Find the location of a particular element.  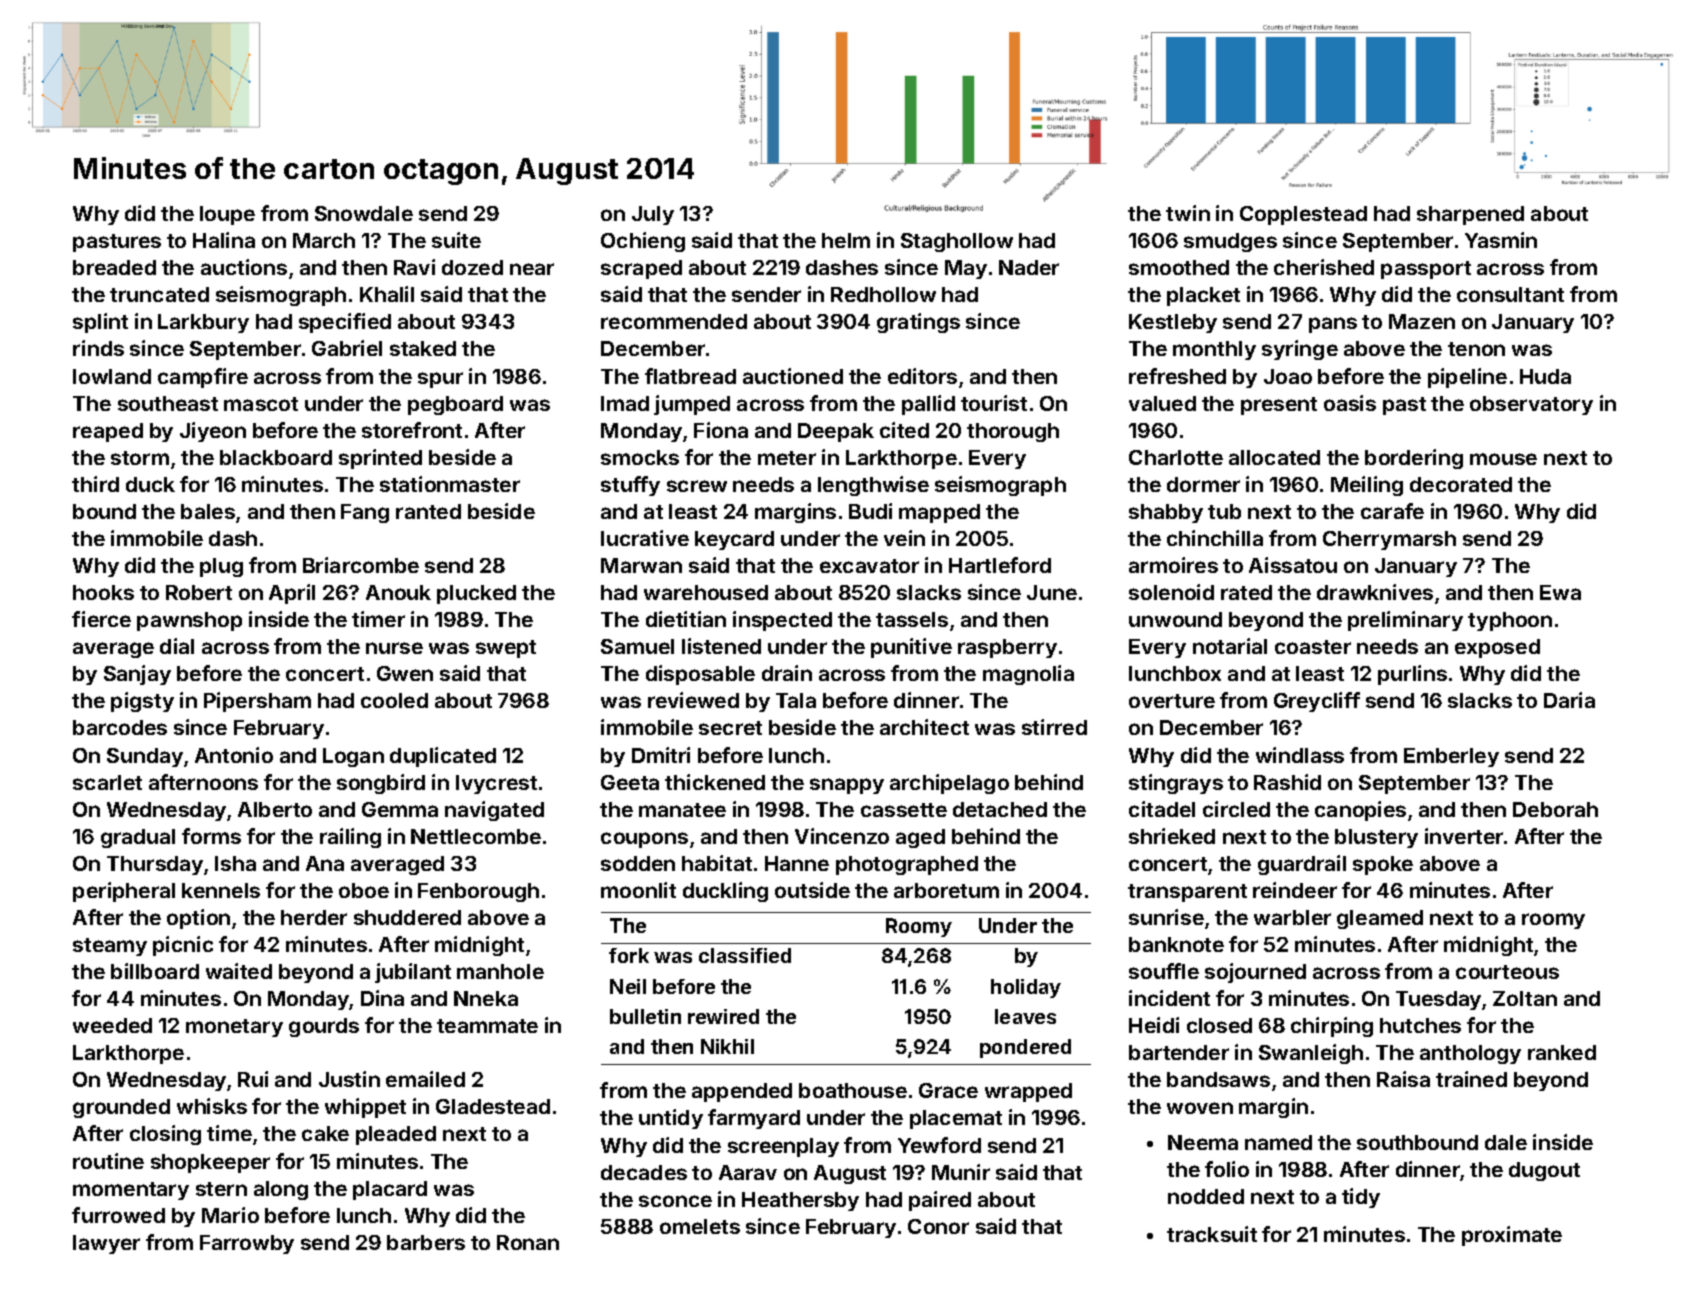

duplicated is located at coordinates (443, 757).
